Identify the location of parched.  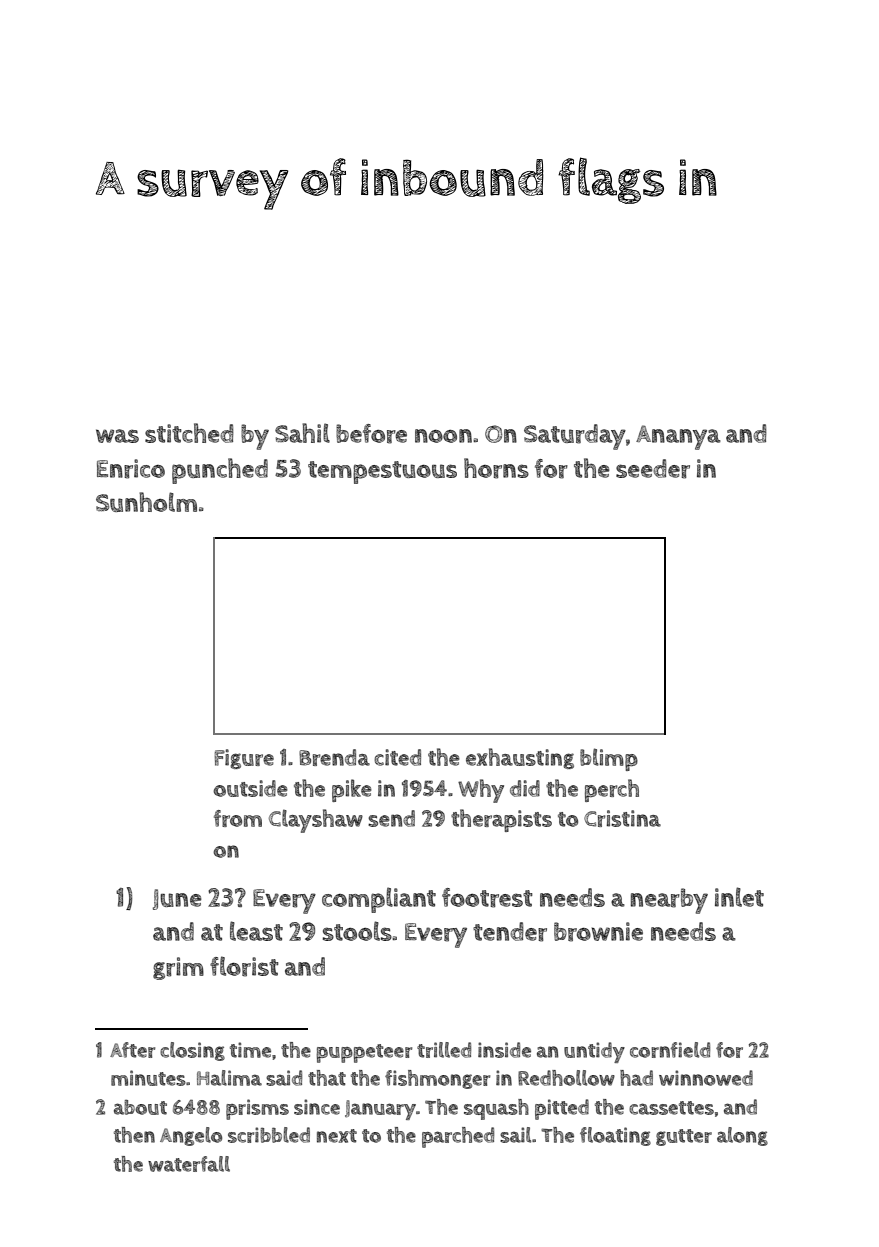
(458, 1137).
